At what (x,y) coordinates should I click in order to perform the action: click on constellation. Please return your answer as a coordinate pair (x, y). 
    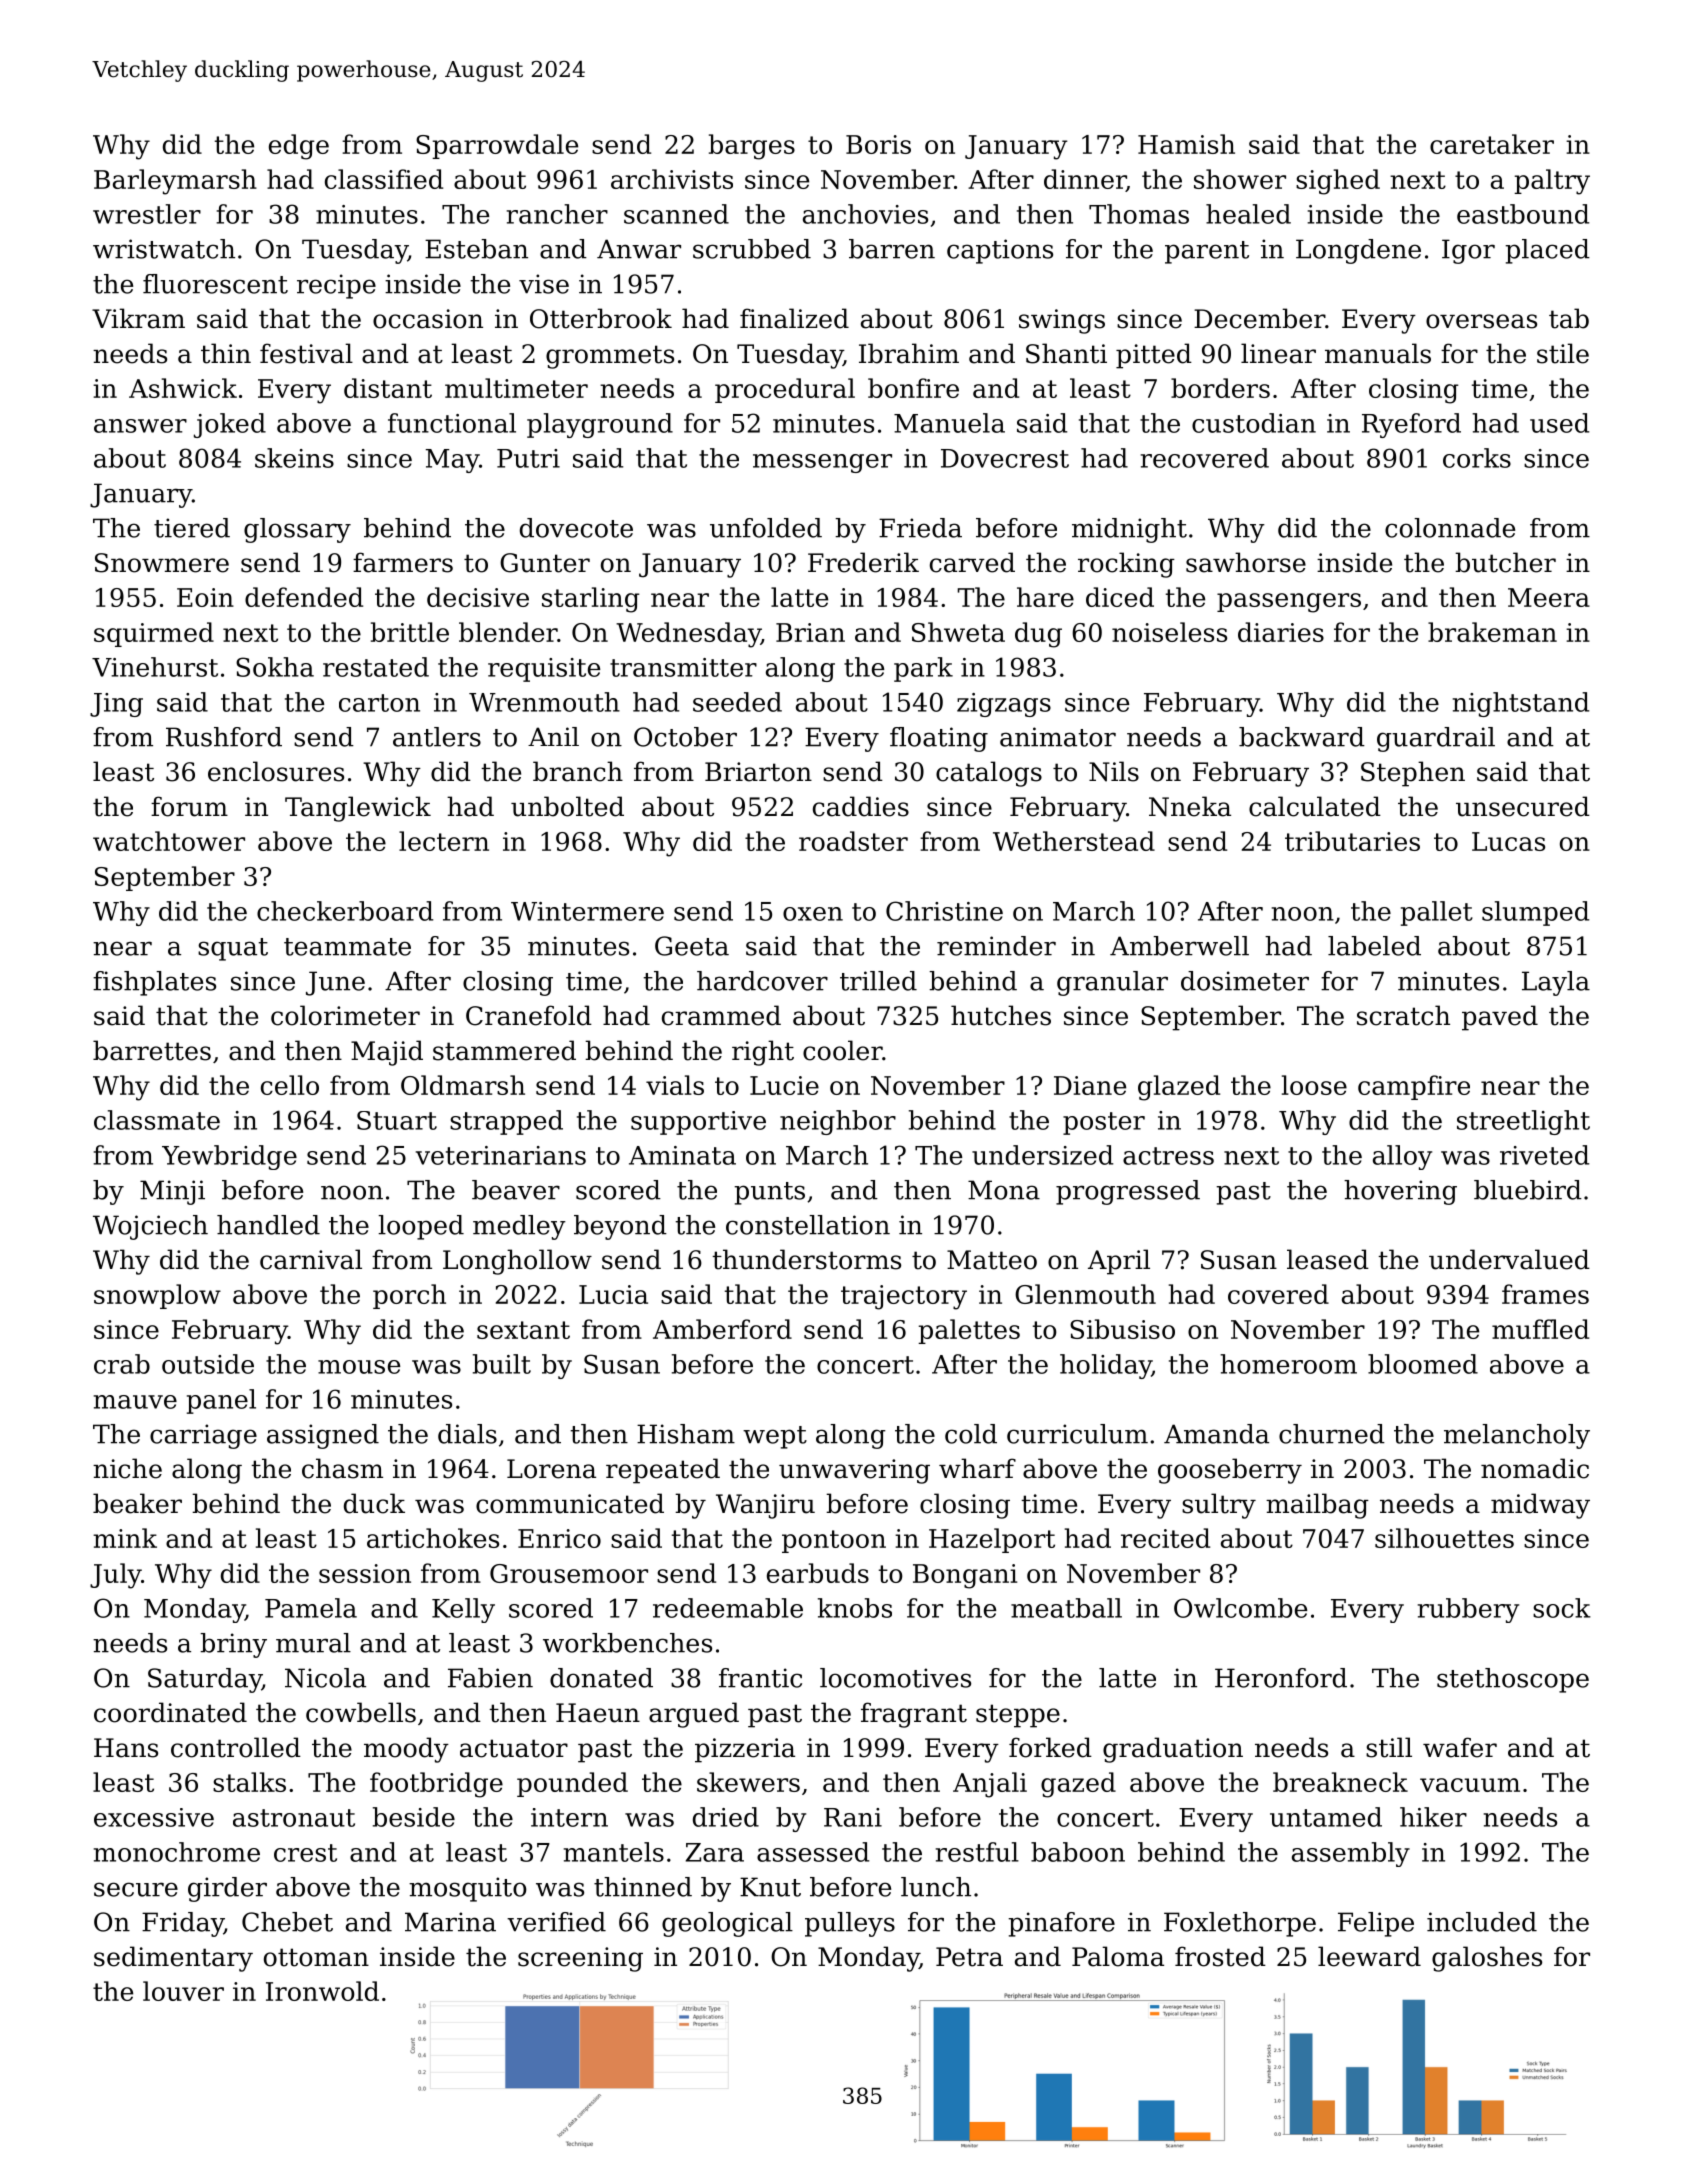
    Looking at the image, I should click on (808, 1225).
